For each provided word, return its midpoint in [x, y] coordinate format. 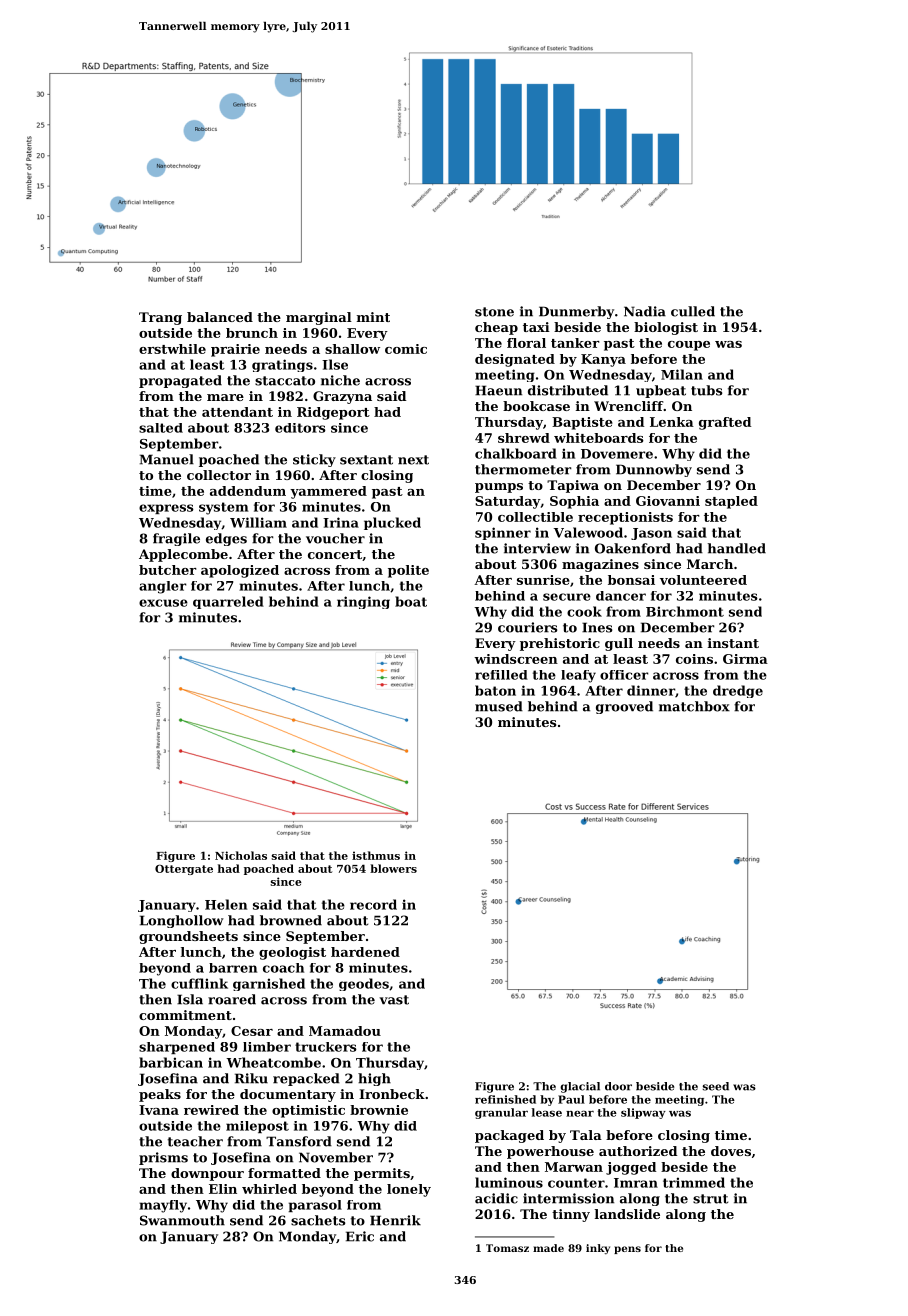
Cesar [252, 1031]
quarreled [228, 602]
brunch [252, 333]
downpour [207, 1174]
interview [537, 548]
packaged [509, 1136]
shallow [352, 349]
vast [394, 1000]
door [618, 1086]
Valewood [588, 532]
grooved [624, 707]
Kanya [603, 360]
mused [499, 706]
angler [163, 587]
